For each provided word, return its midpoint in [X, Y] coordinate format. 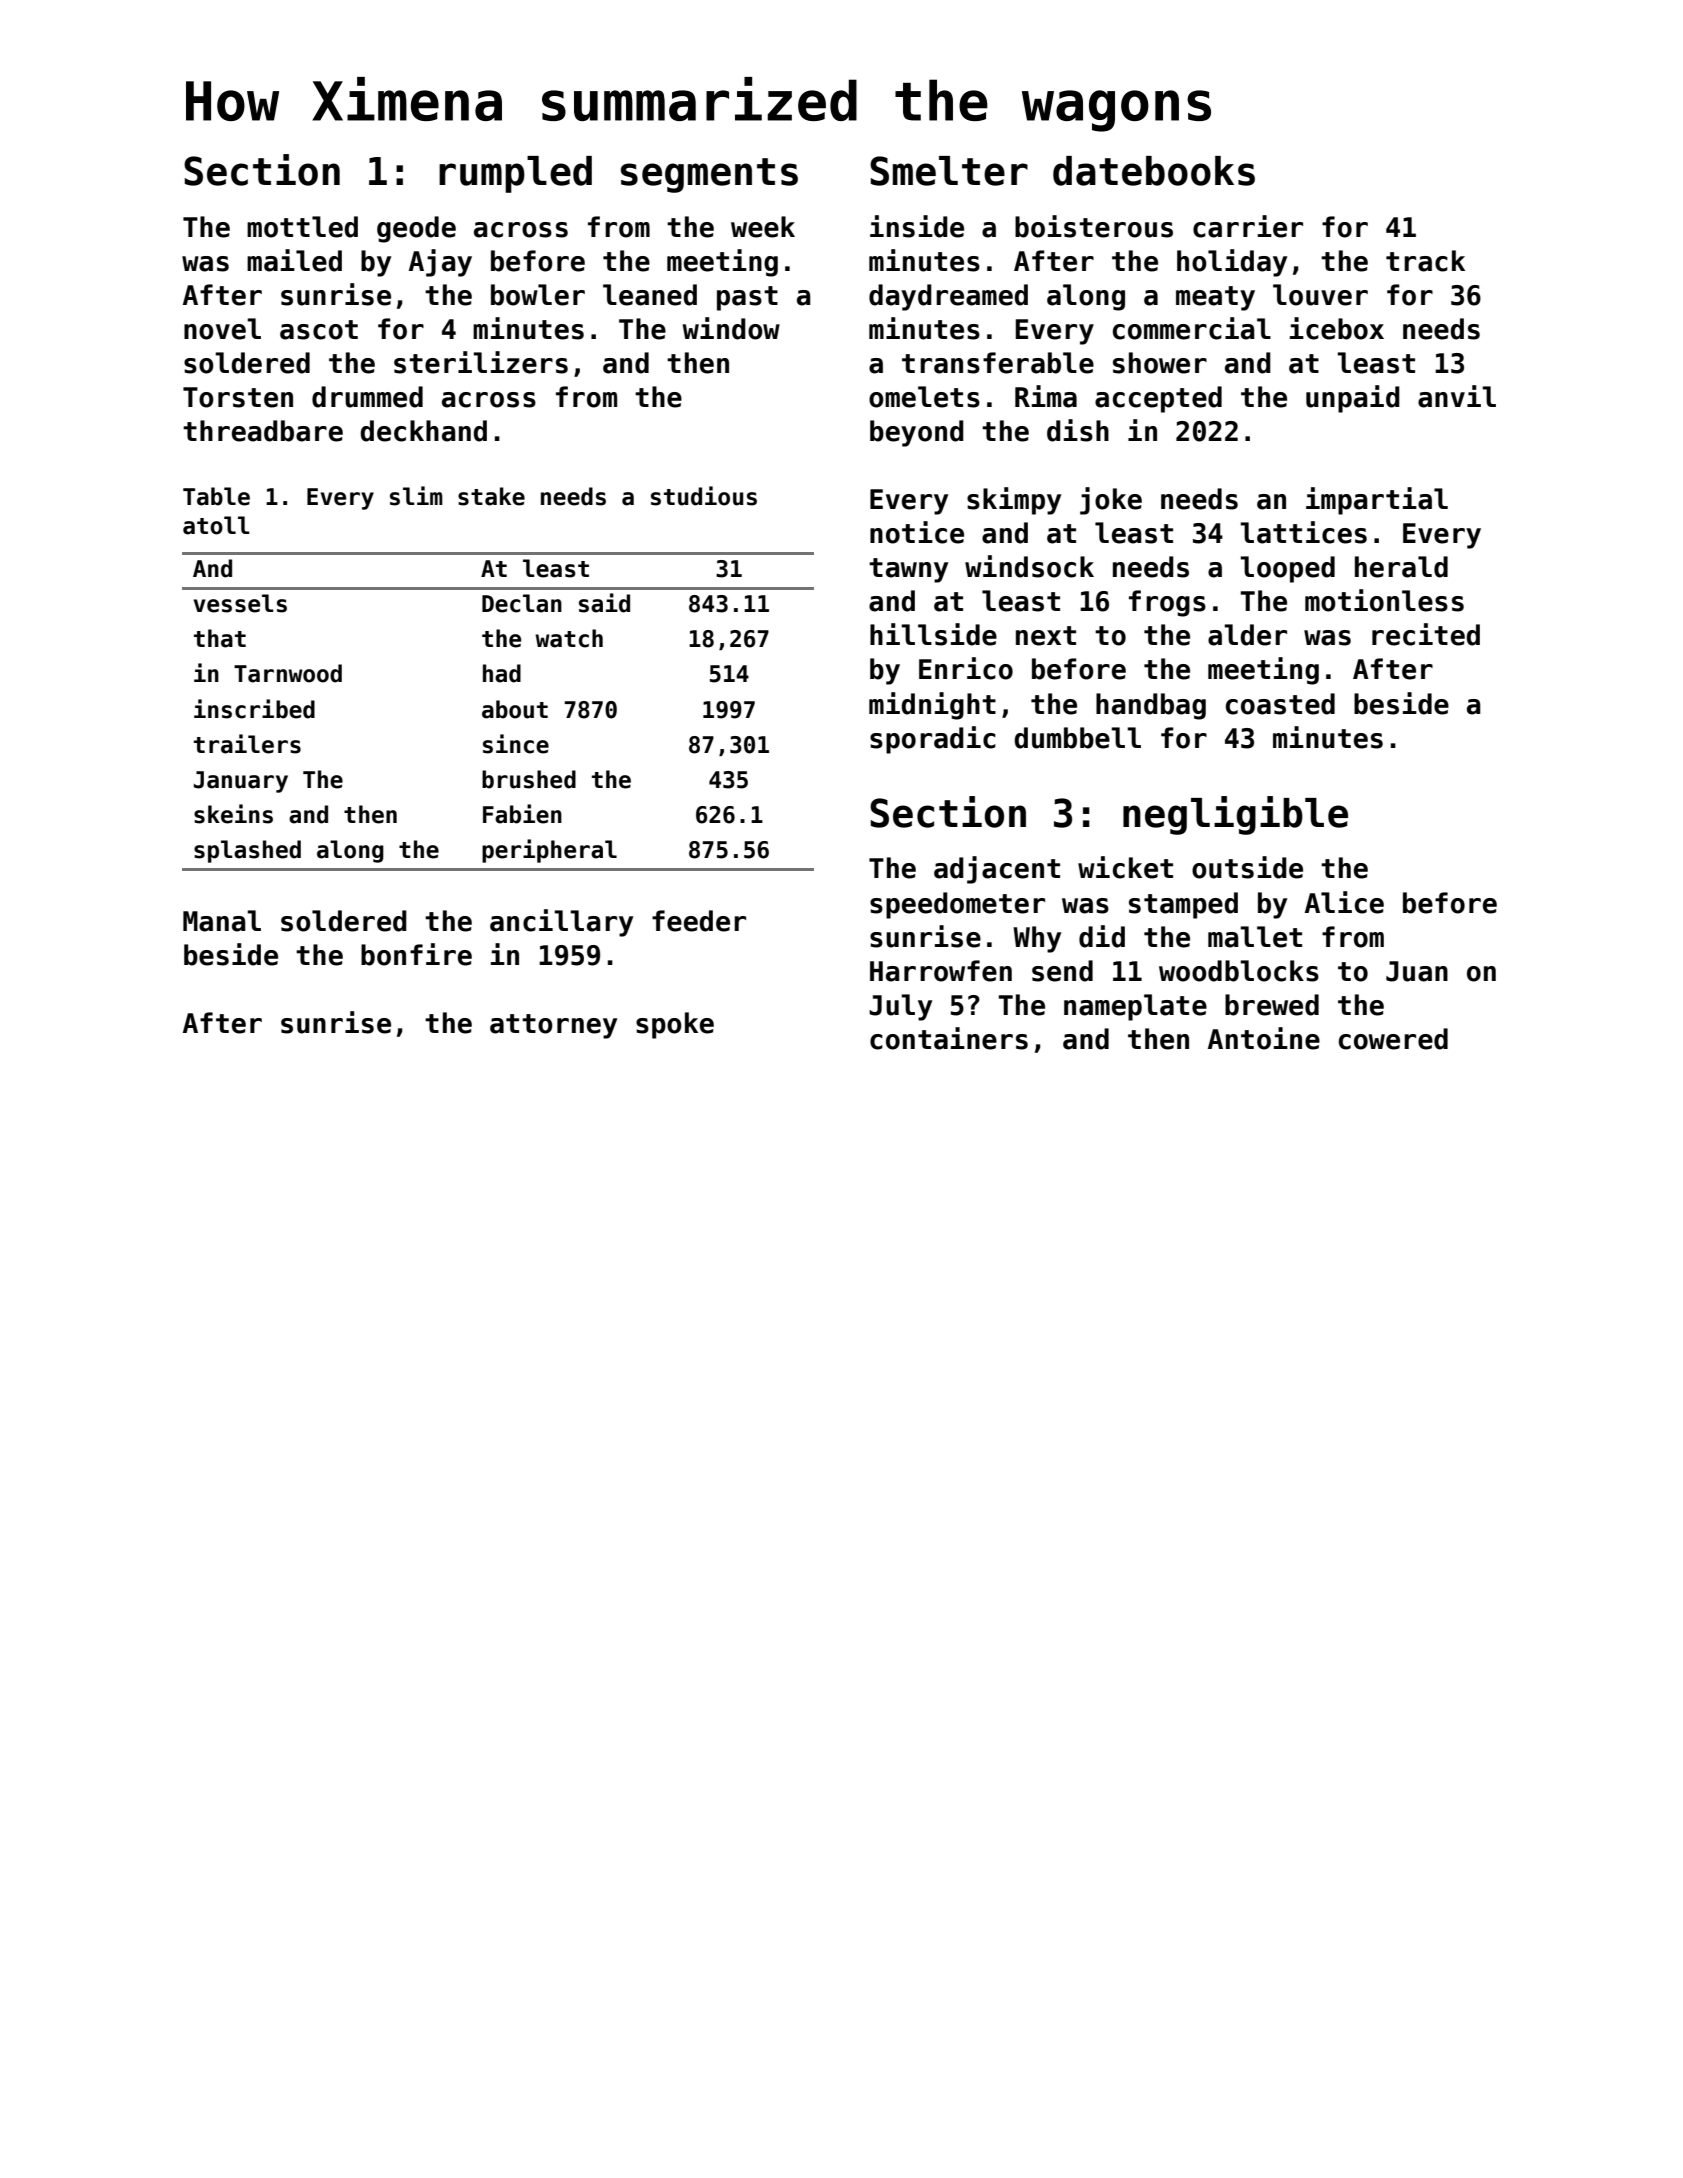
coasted [1280, 704]
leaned [650, 295]
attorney [553, 1026]
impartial [1377, 501]
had [502, 673]
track [1425, 261]
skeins [233, 814]
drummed [367, 397]
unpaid [1353, 399]
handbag [1151, 706]
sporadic [933, 740]
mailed [294, 260]
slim [416, 496]
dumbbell [1077, 738]
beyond [917, 433]
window [731, 328]
